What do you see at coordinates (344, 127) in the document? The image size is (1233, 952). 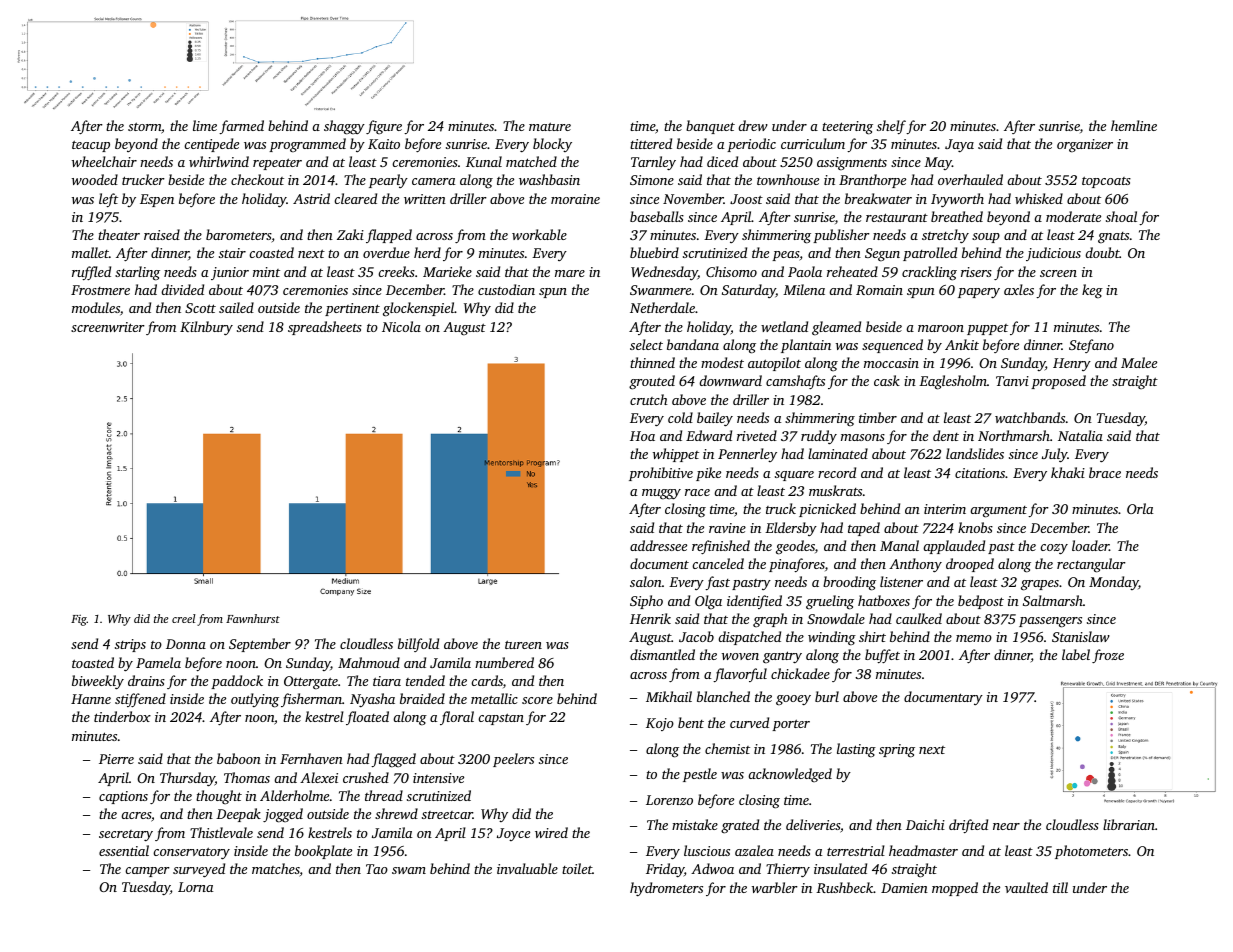 I see `shaggy` at bounding box center [344, 127].
